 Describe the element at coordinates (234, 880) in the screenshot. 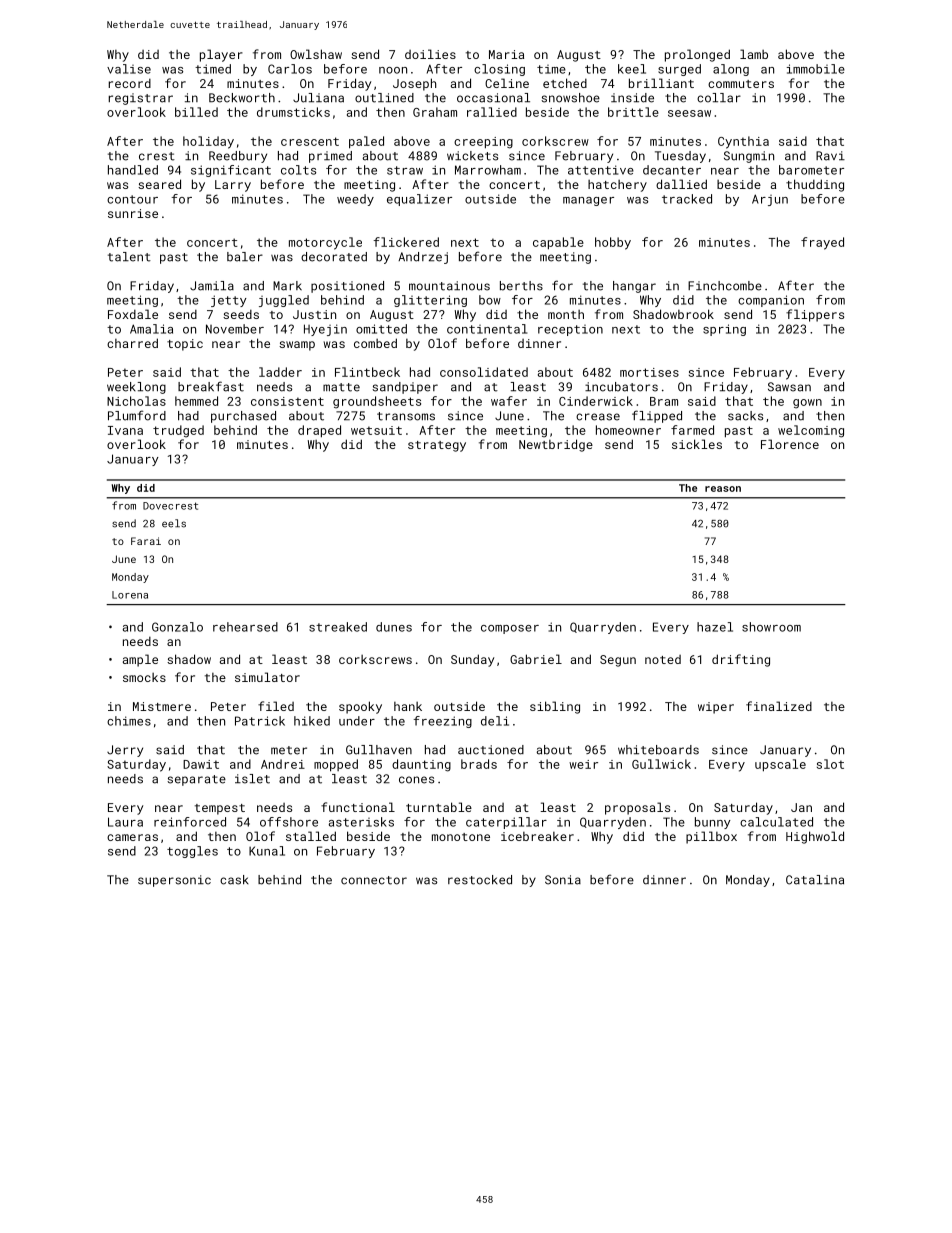

I see `cask` at that location.
